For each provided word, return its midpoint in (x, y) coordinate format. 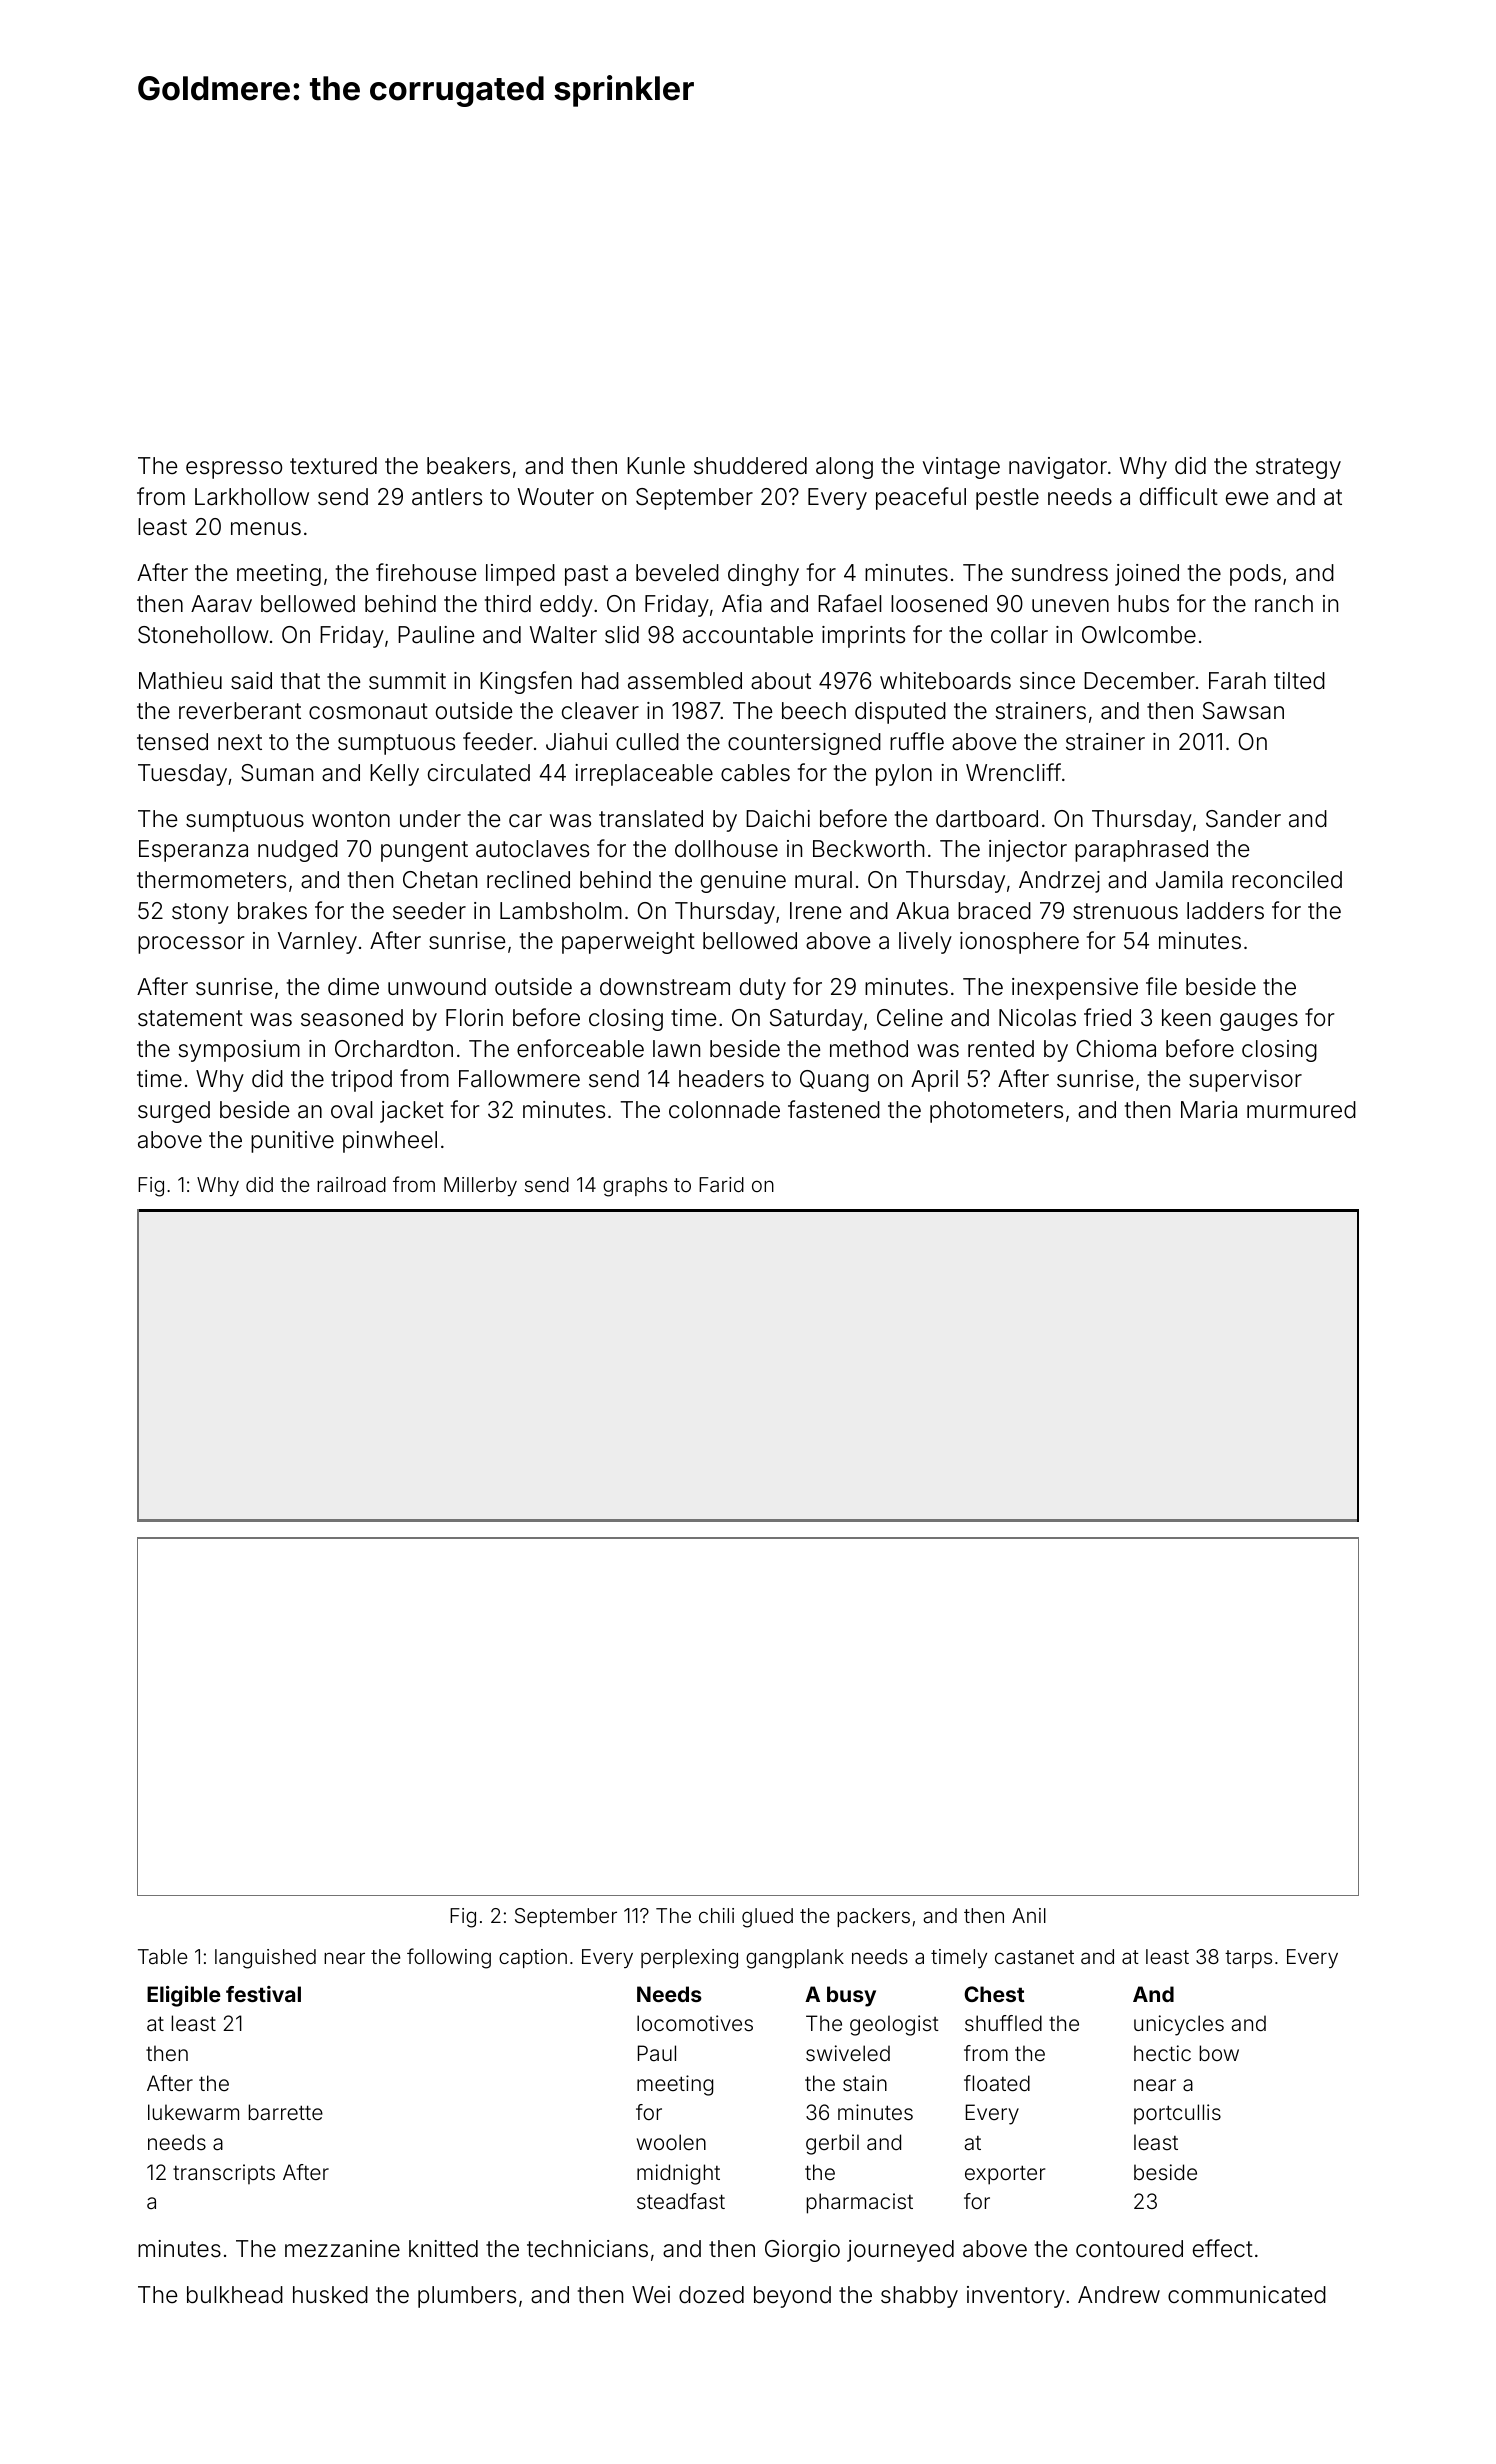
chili (716, 1915)
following (449, 1958)
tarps (1248, 1959)
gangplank (795, 1959)
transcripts (224, 2174)
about (781, 681)
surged (174, 1112)
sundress (1059, 573)
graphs (635, 1187)
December (1139, 681)
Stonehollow (203, 635)
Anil (1029, 1915)
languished (265, 1959)
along (844, 468)
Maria (1209, 1110)
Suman (277, 773)
